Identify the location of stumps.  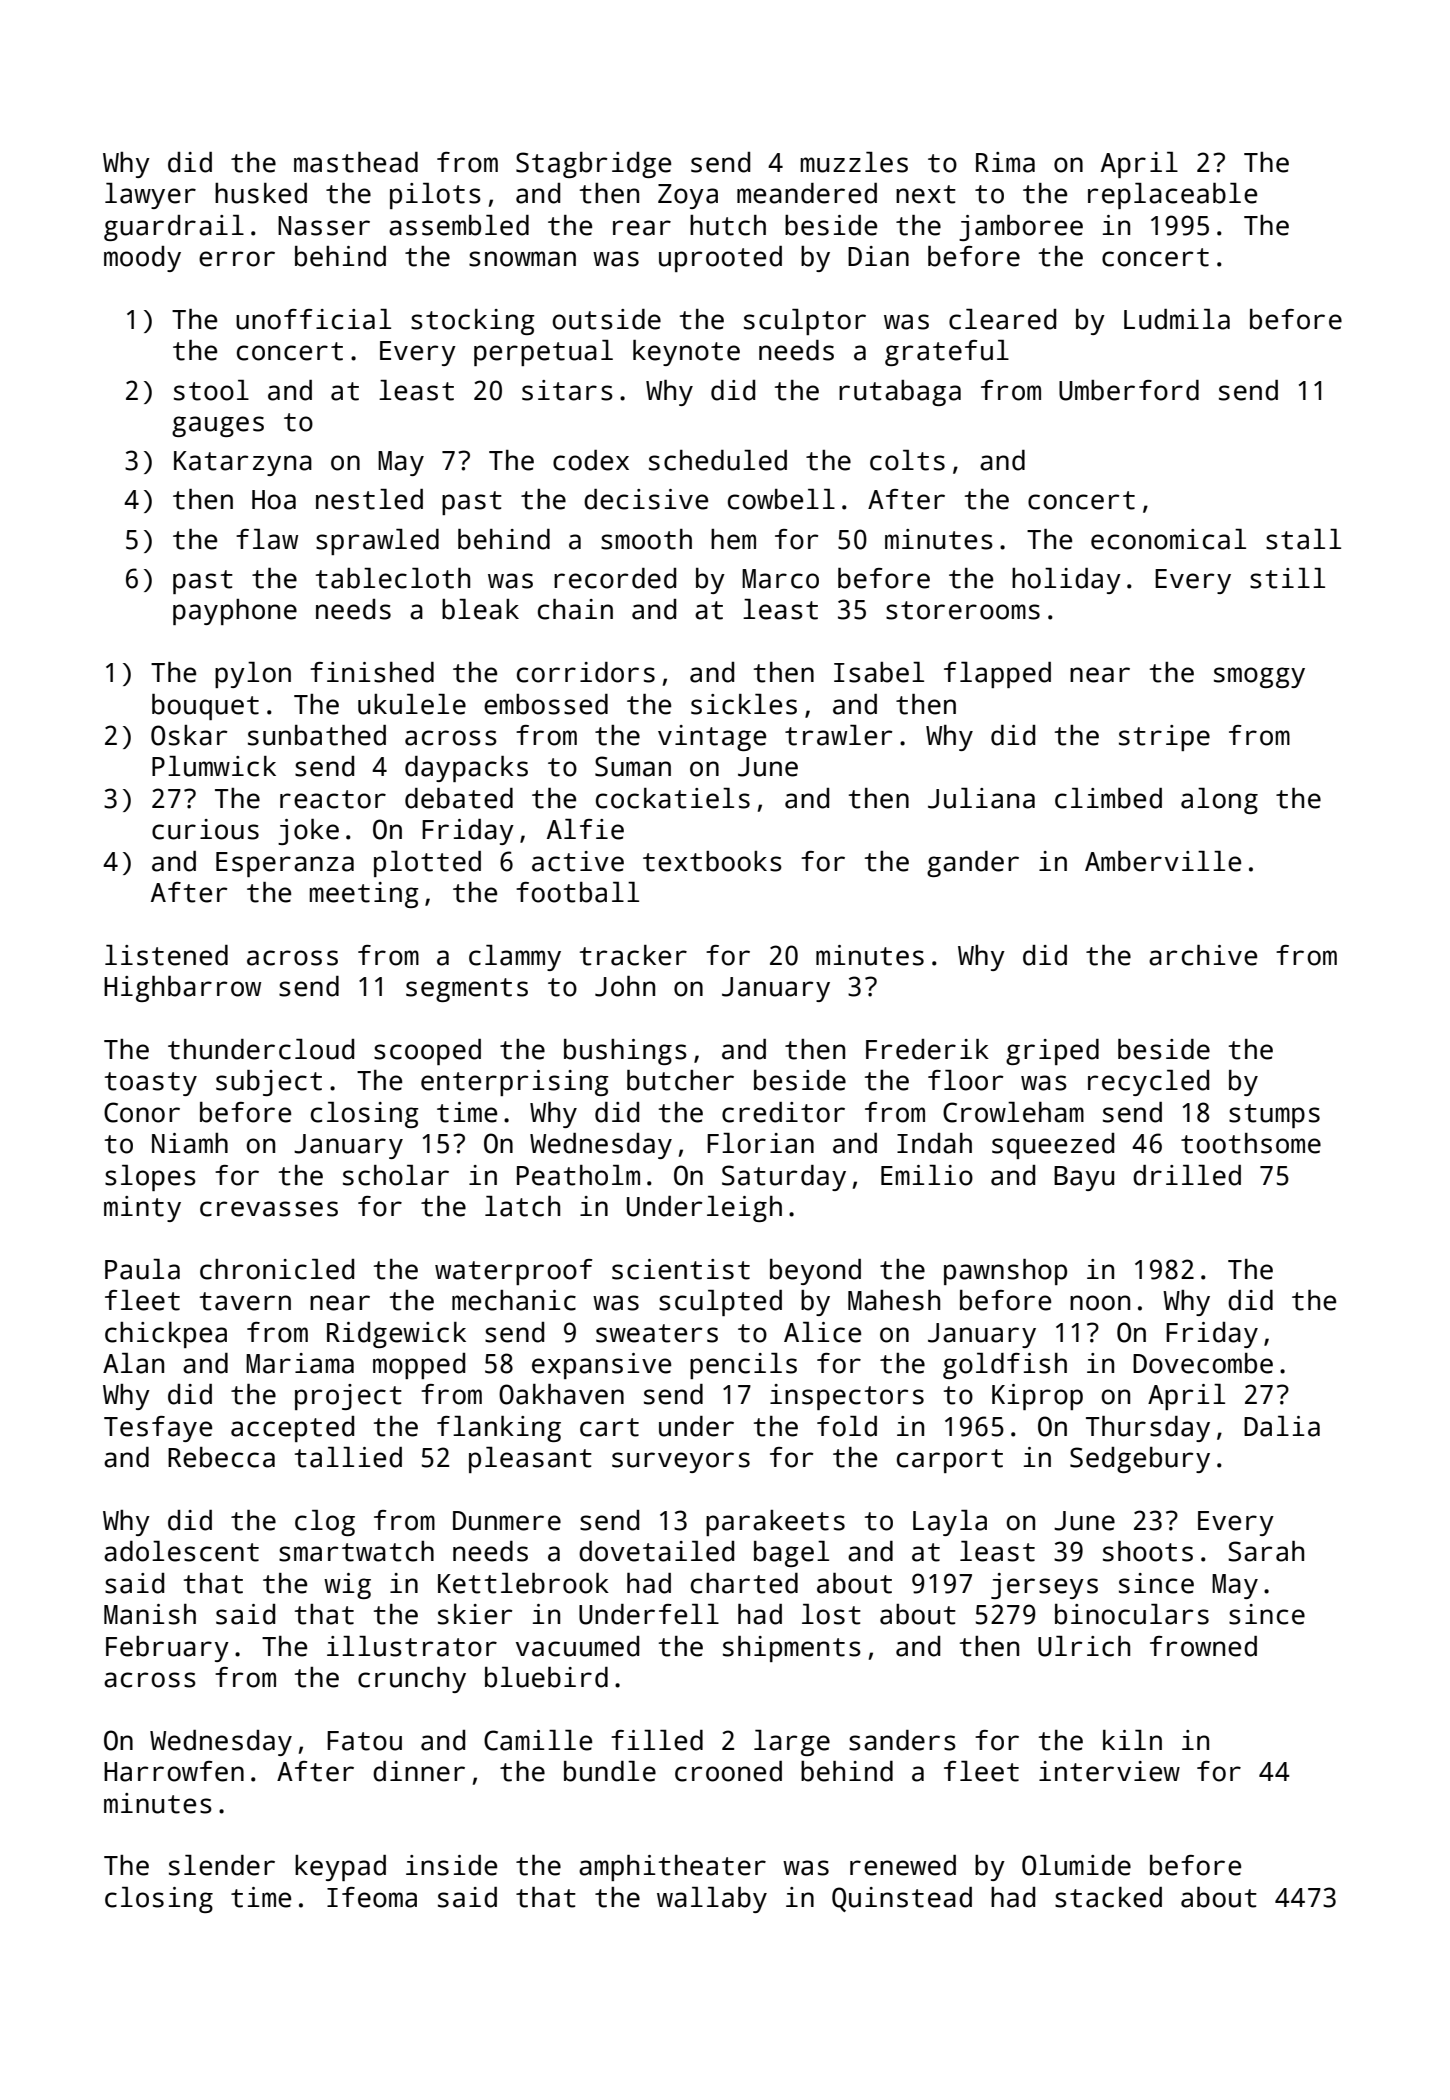
(1274, 1116).
